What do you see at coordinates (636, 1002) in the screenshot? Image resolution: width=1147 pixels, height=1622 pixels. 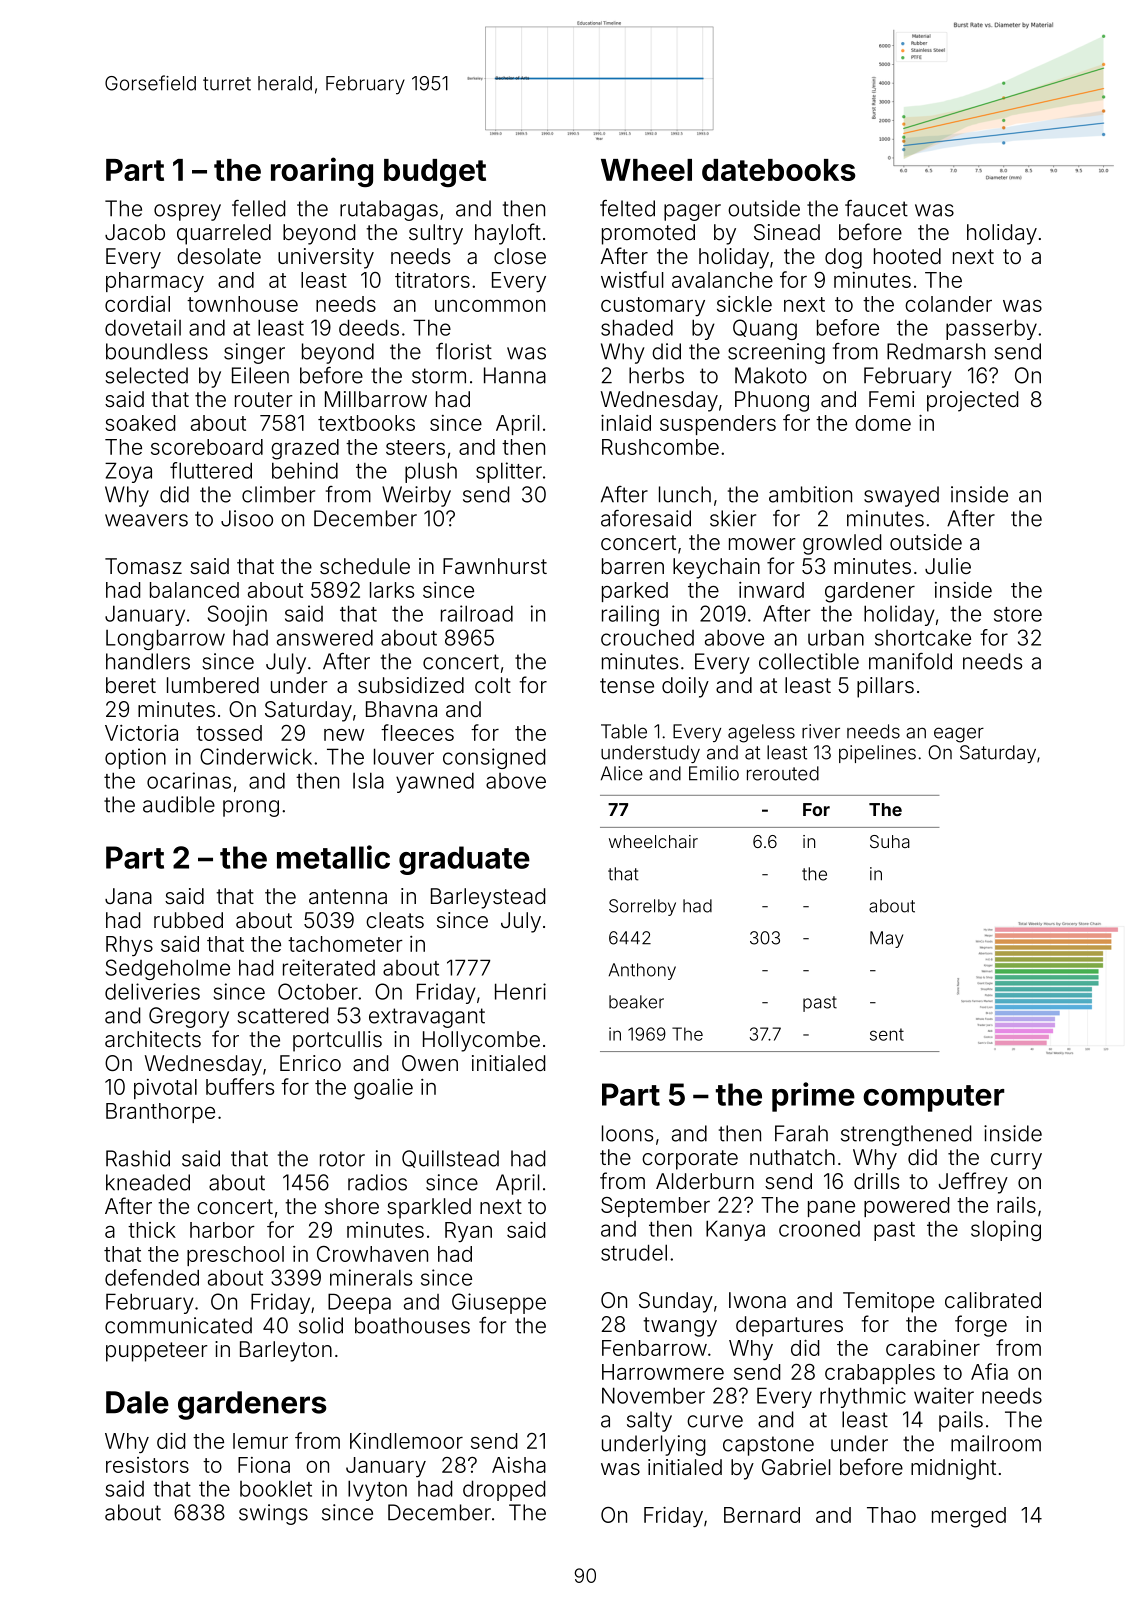 I see `beaker` at bounding box center [636, 1002].
